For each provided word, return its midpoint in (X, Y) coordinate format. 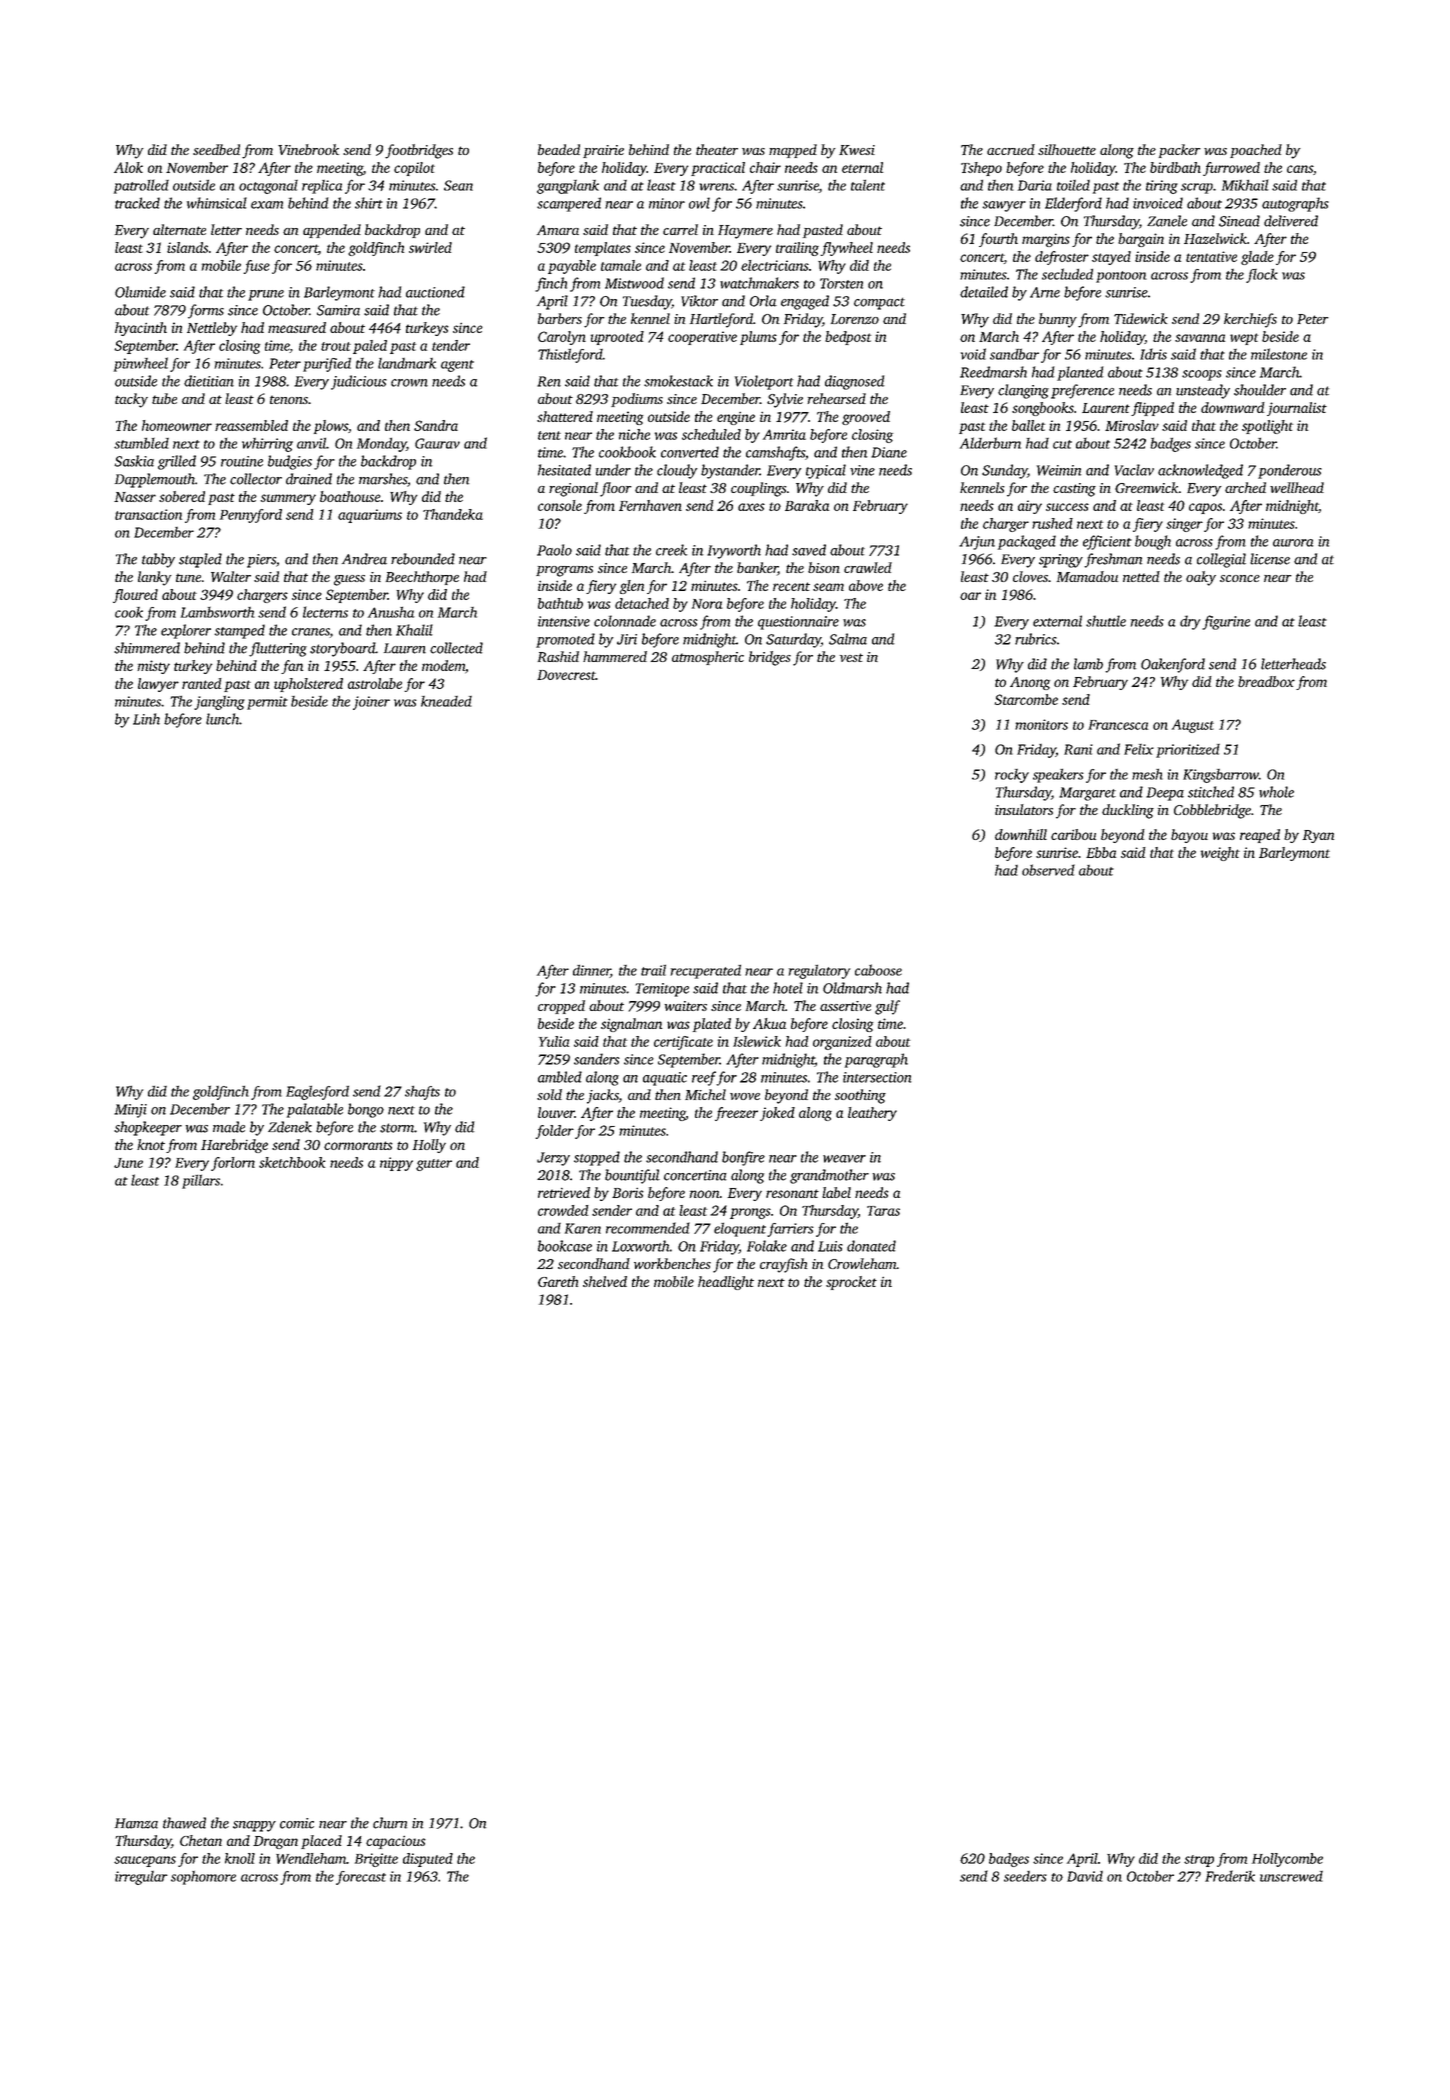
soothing (860, 1096)
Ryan (1318, 836)
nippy (396, 1164)
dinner (591, 971)
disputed (428, 1860)
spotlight (1267, 427)
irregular (141, 1878)
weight (1220, 854)
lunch (222, 719)
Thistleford (570, 355)
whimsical (217, 203)
